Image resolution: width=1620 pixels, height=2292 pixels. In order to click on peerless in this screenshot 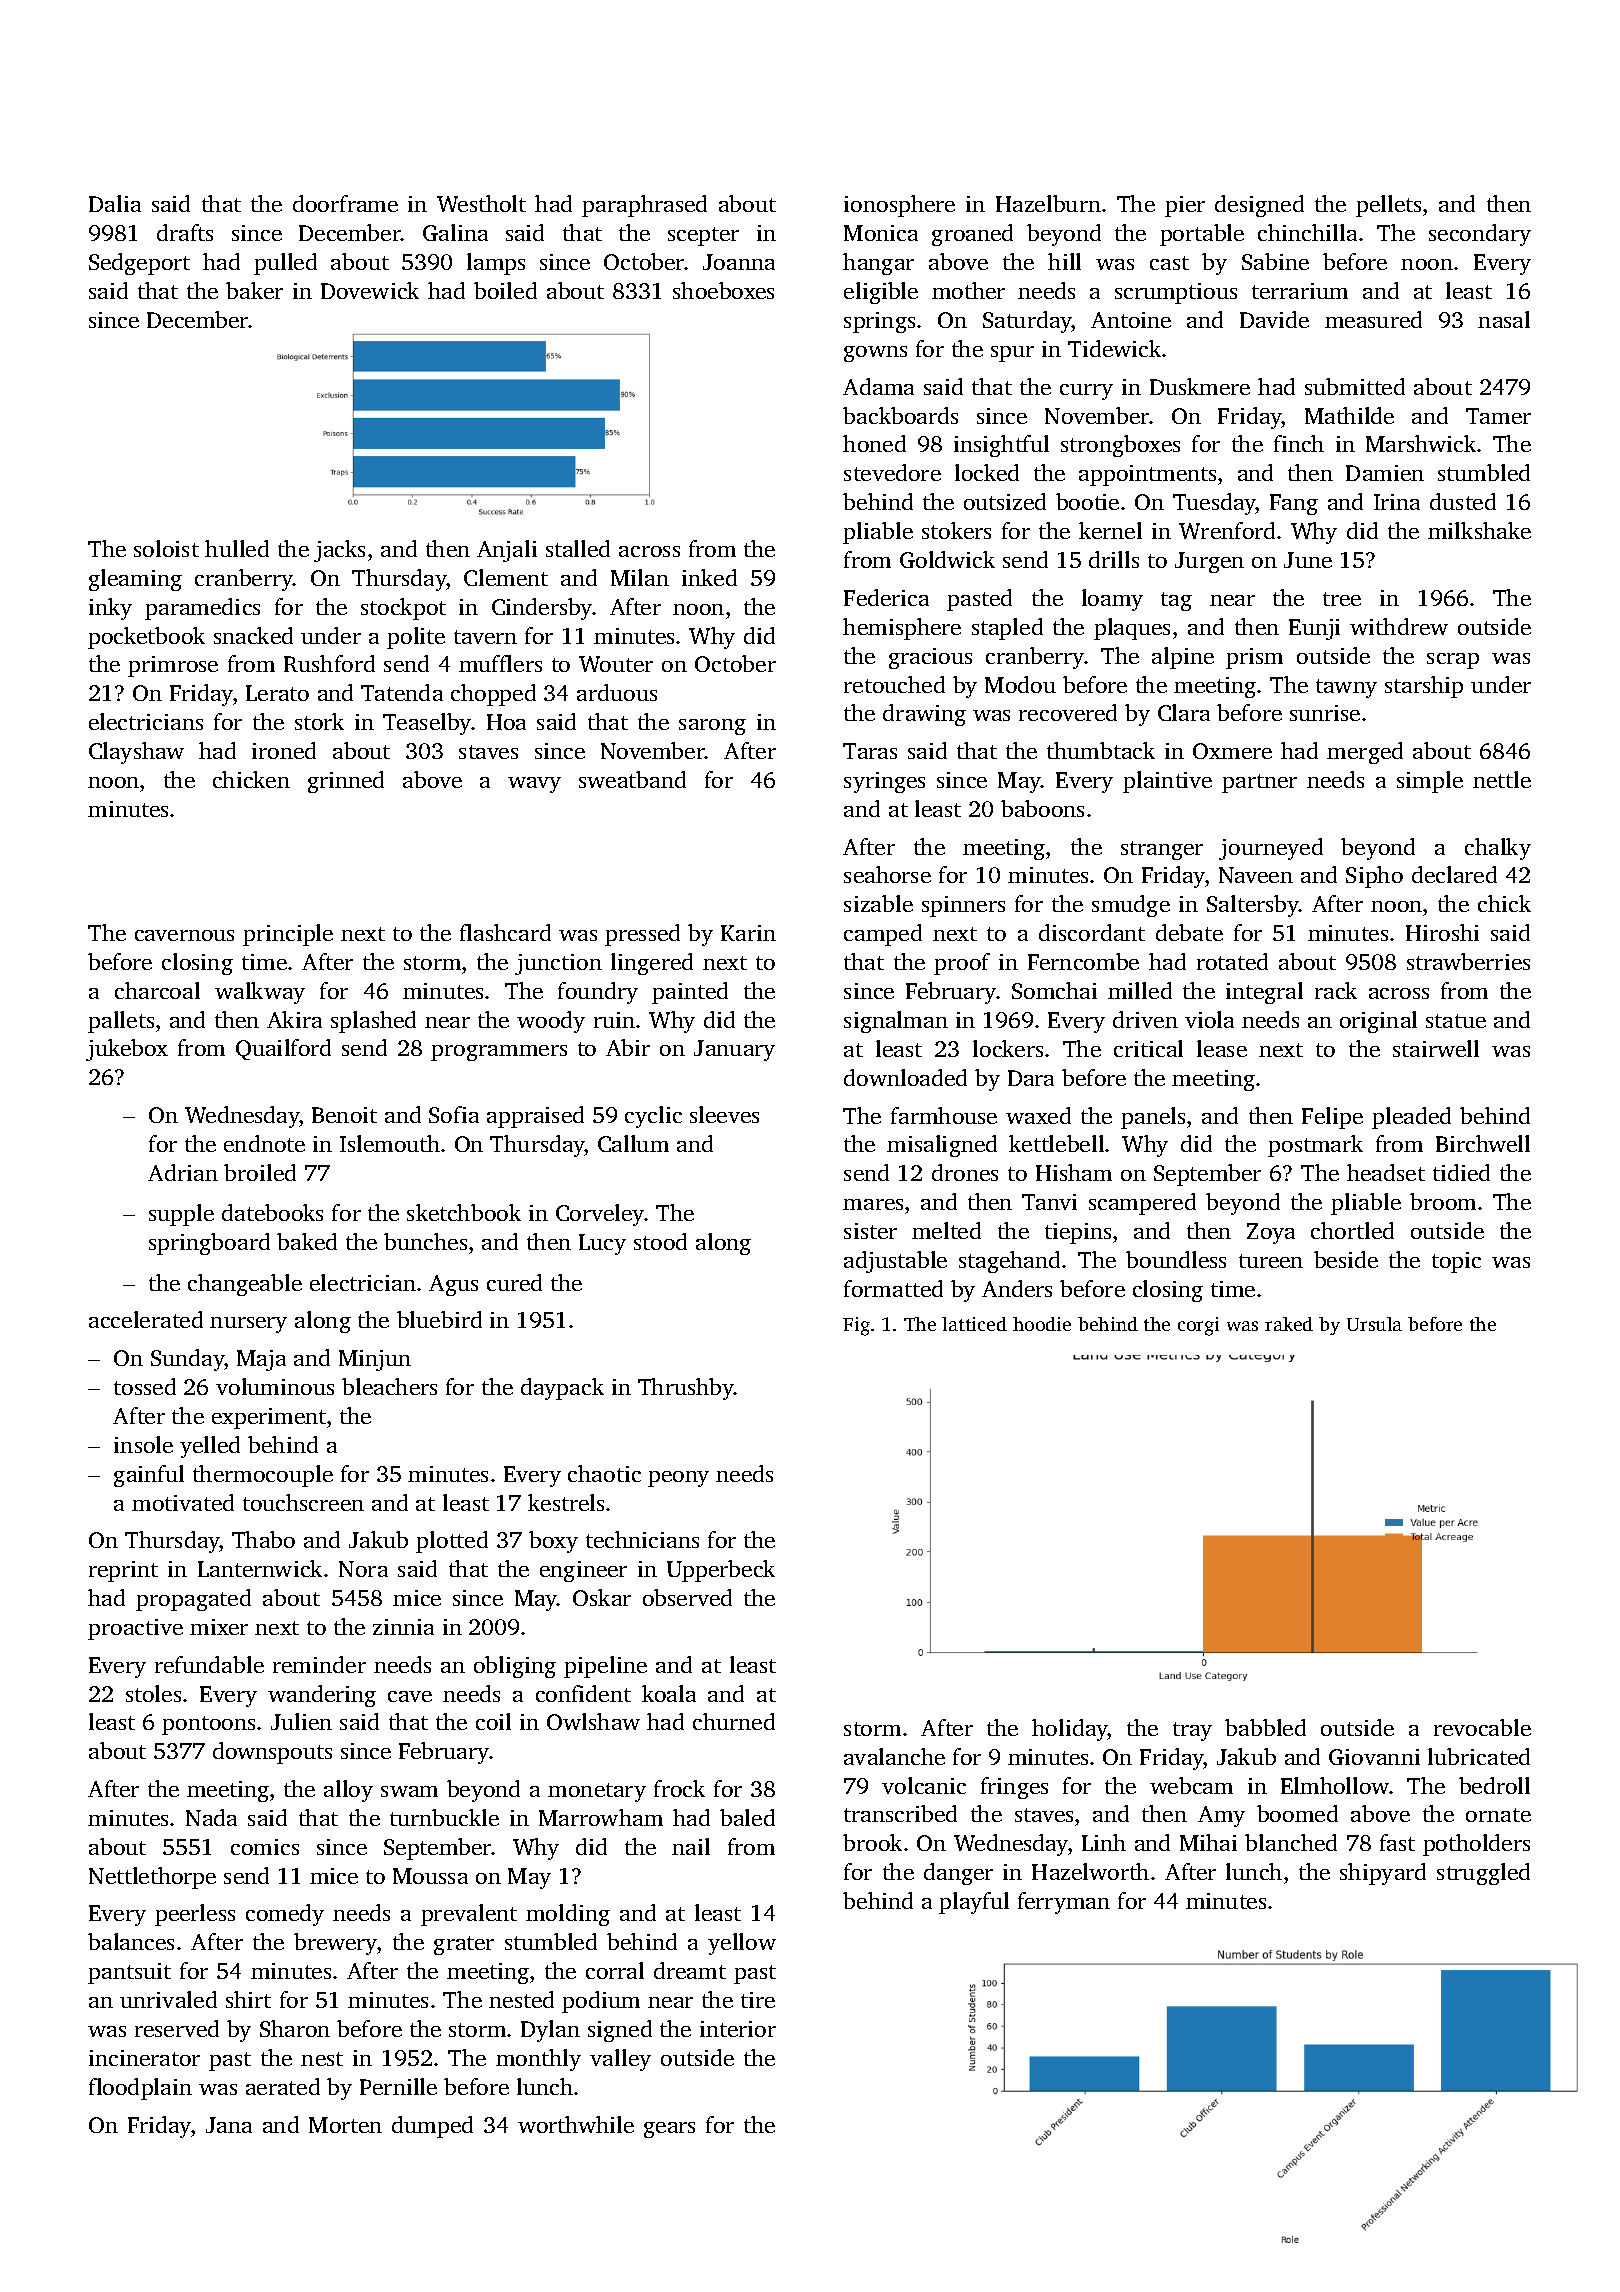, I will do `click(195, 1915)`.
